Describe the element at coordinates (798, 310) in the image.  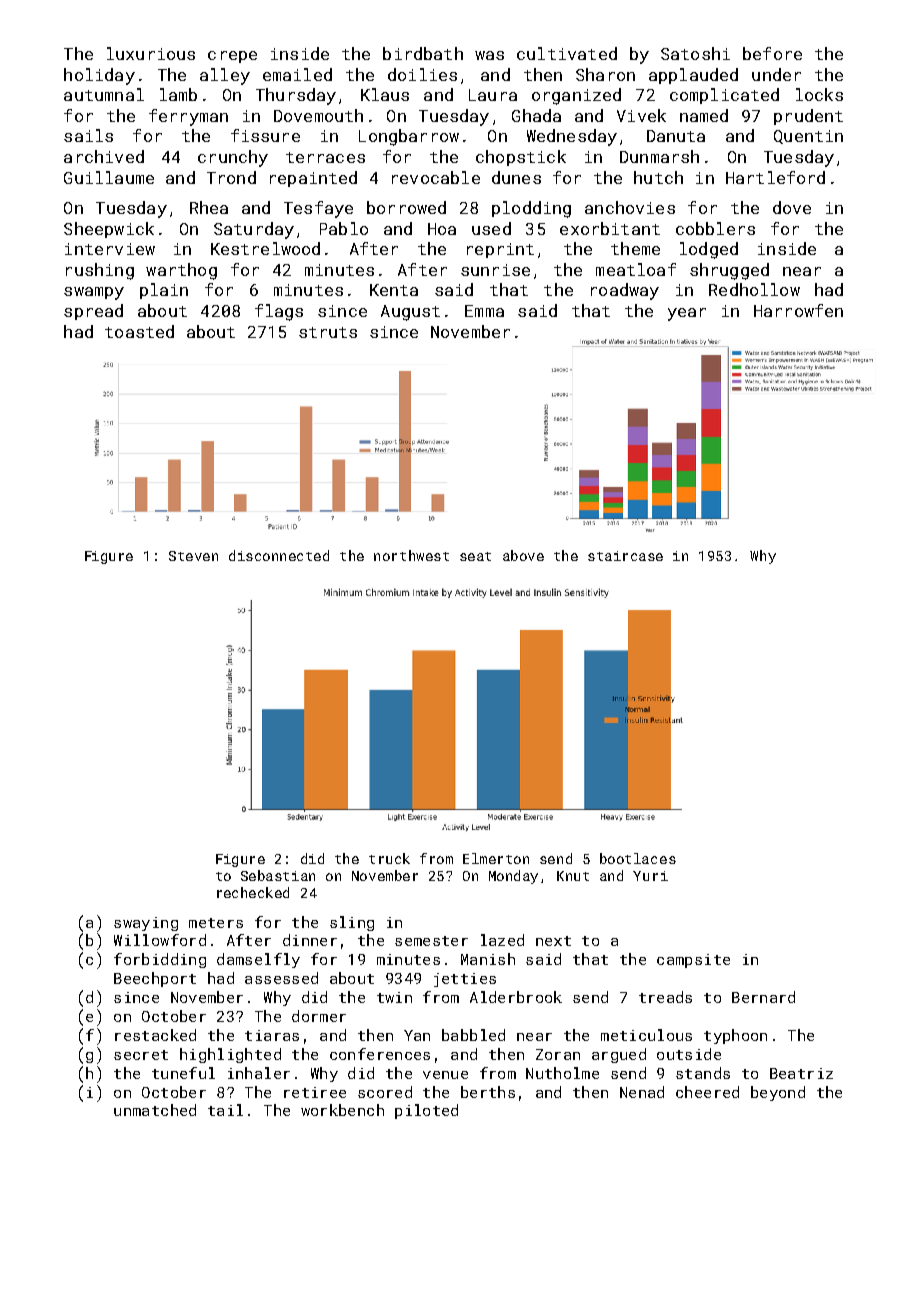
I see `Harrowfen` at that location.
